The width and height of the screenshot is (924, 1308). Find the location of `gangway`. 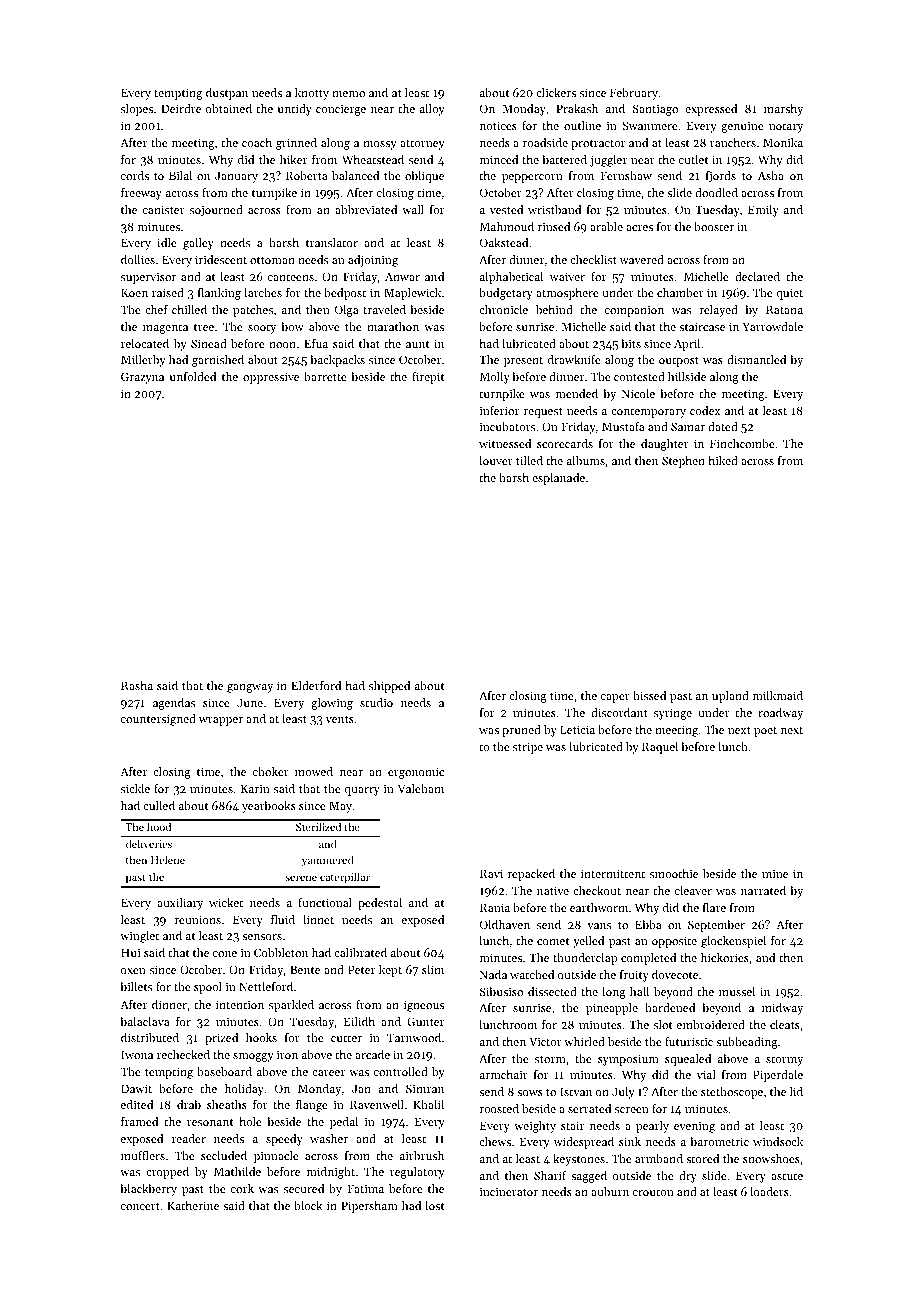

gangway is located at coordinates (250, 688).
